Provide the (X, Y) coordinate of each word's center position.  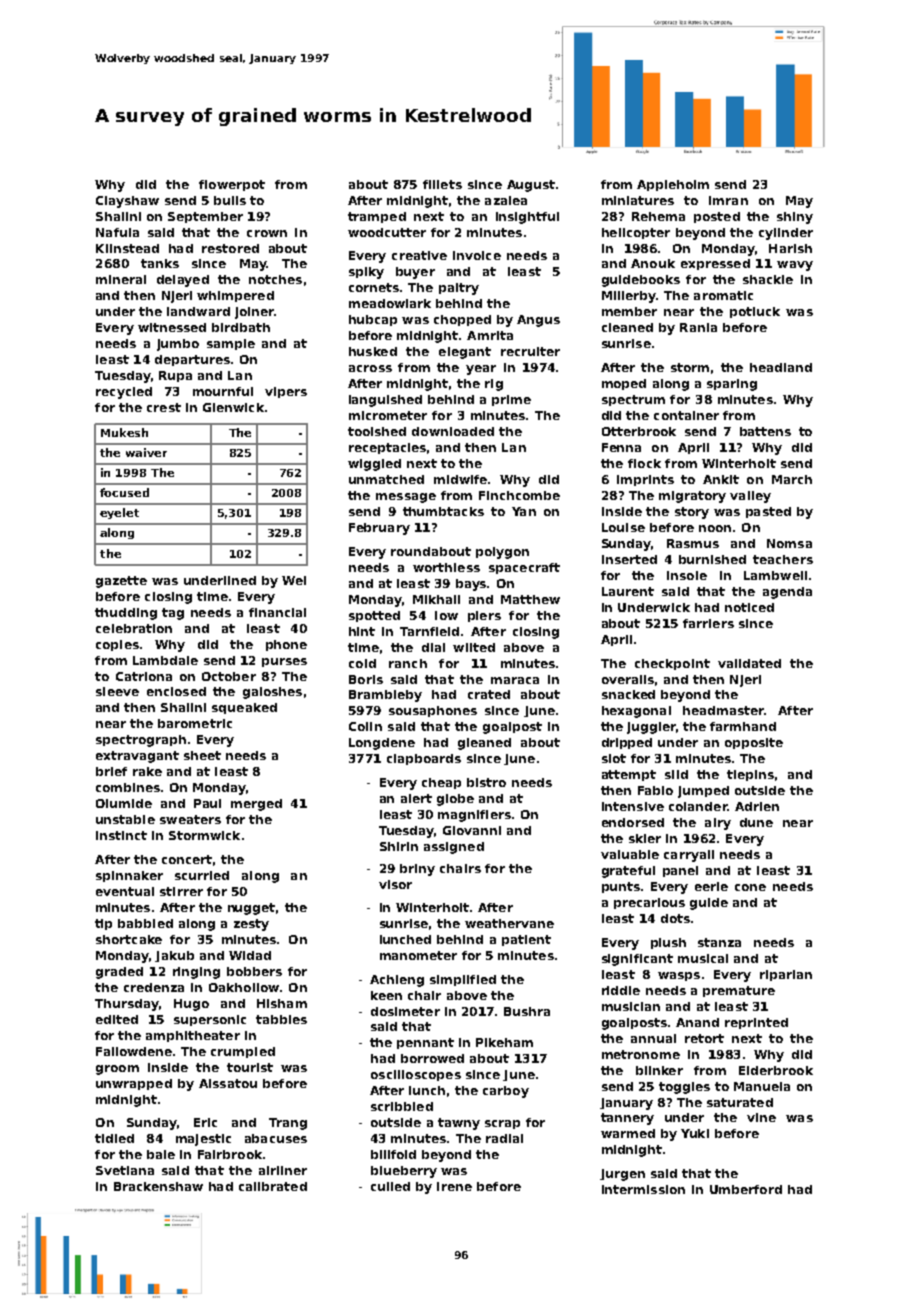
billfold (393, 1154)
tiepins (750, 775)
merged (256, 805)
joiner (254, 313)
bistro (486, 782)
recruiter (530, 351)
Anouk (653, 263)
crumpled (243, 1052)
